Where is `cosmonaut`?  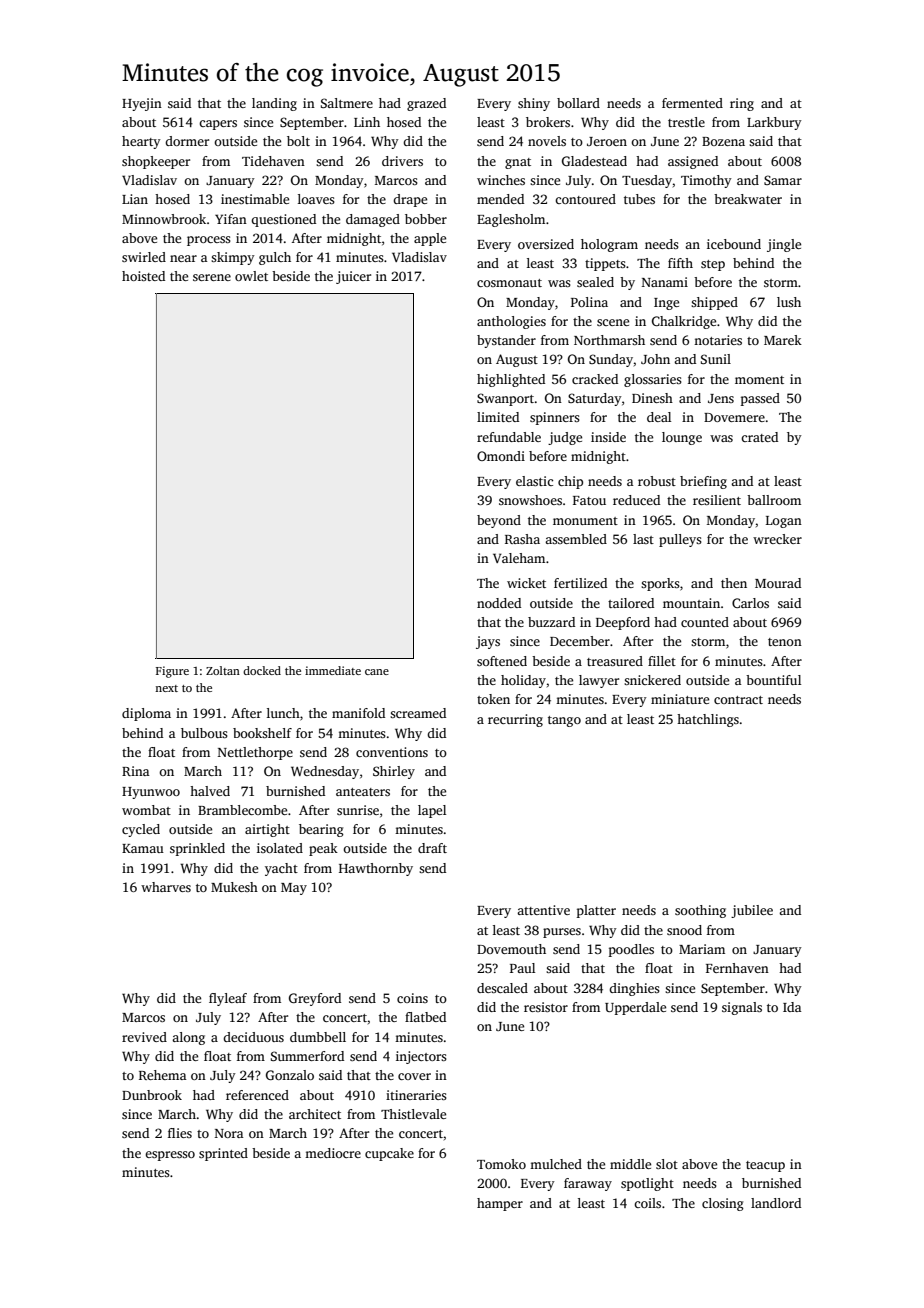
cosmonaut is located at coordinates (509, 283).
